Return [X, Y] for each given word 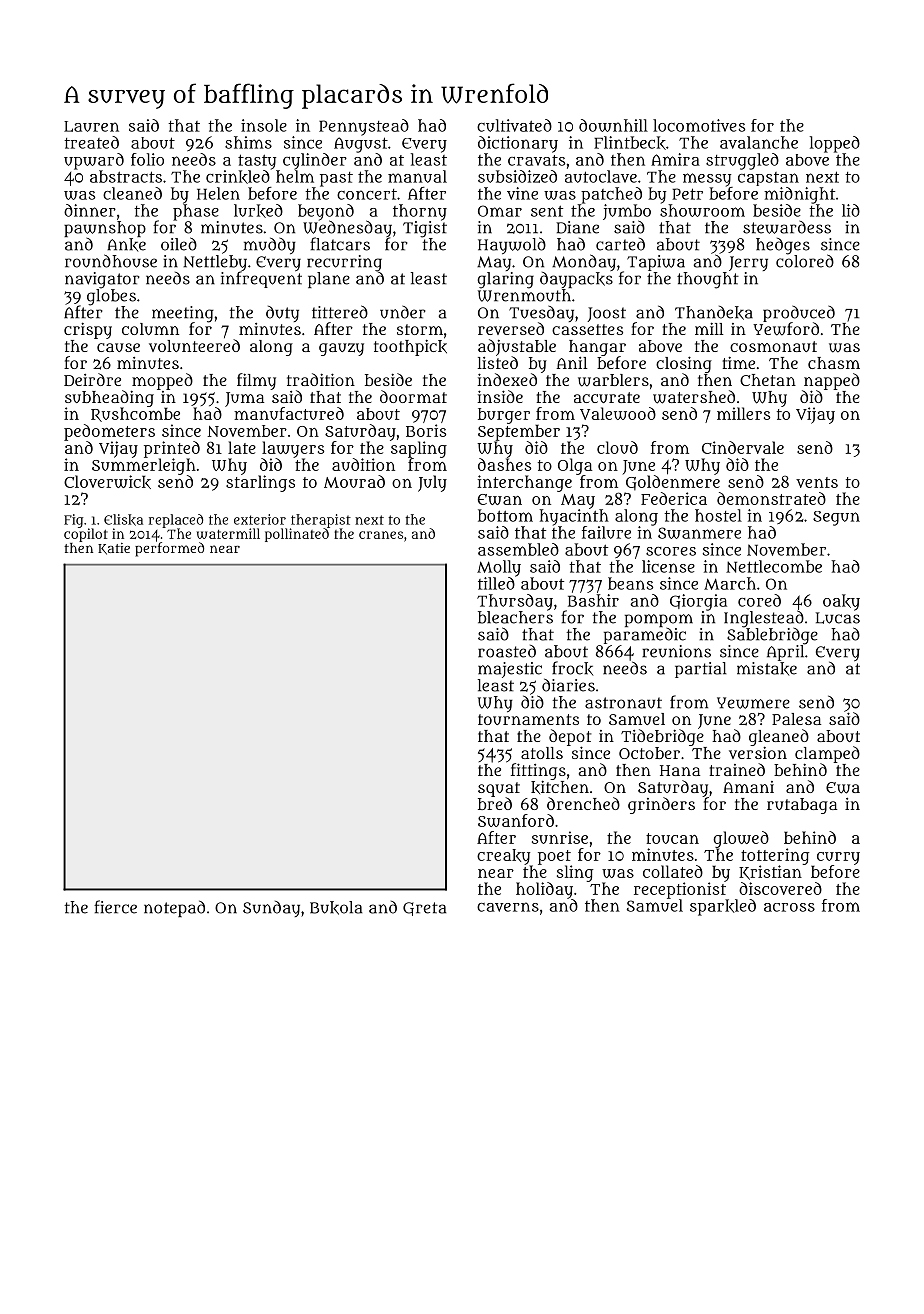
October [649, 753]
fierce [115, 907]
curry [838, 858]
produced [799, 314]
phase [196, 212]
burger [504, 416]
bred [495, 803]
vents [817, 482]
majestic [510, 670]
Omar [500, 211]
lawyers [293, 449]
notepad [174, 908]
